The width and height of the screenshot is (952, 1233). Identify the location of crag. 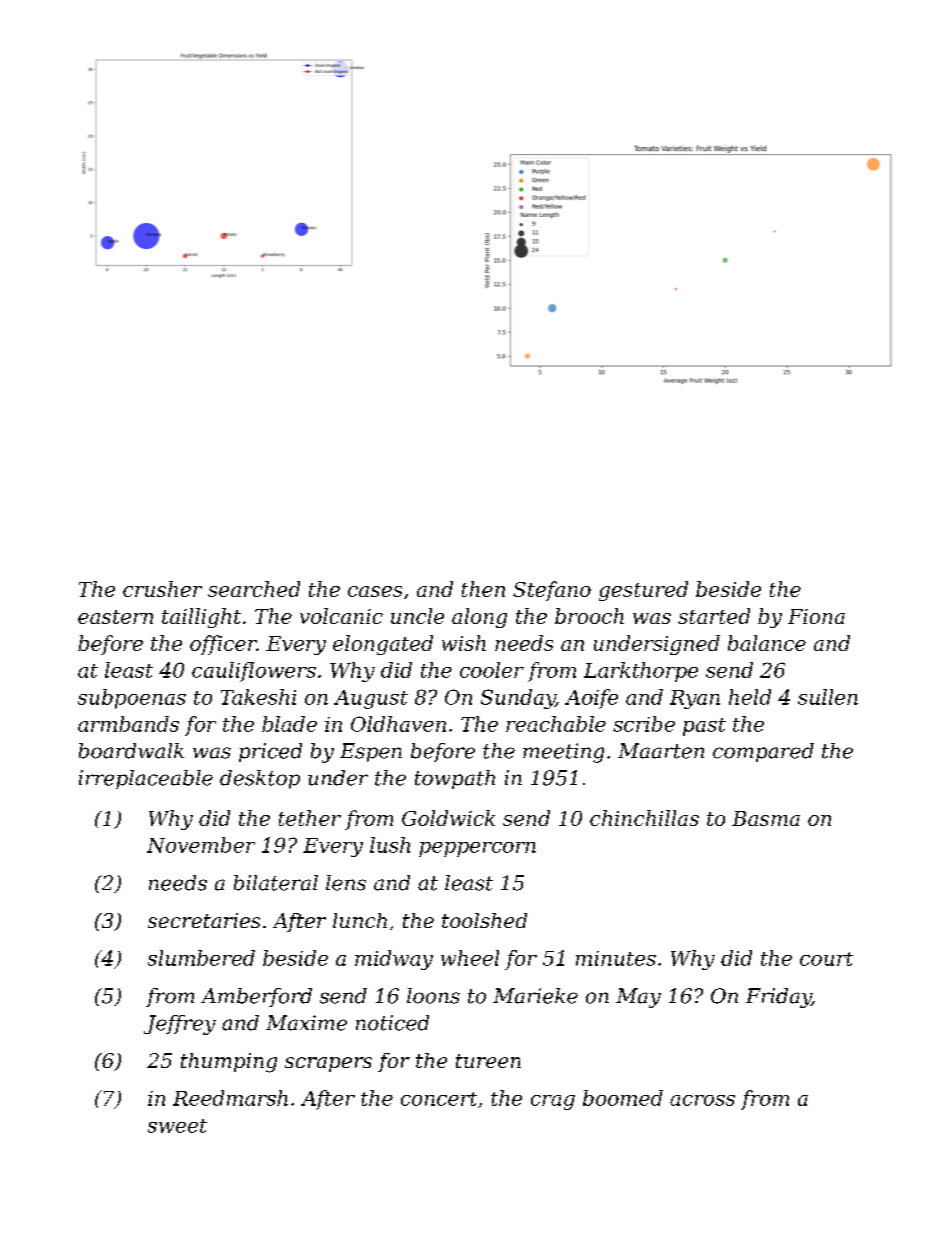
(553, 1102).
